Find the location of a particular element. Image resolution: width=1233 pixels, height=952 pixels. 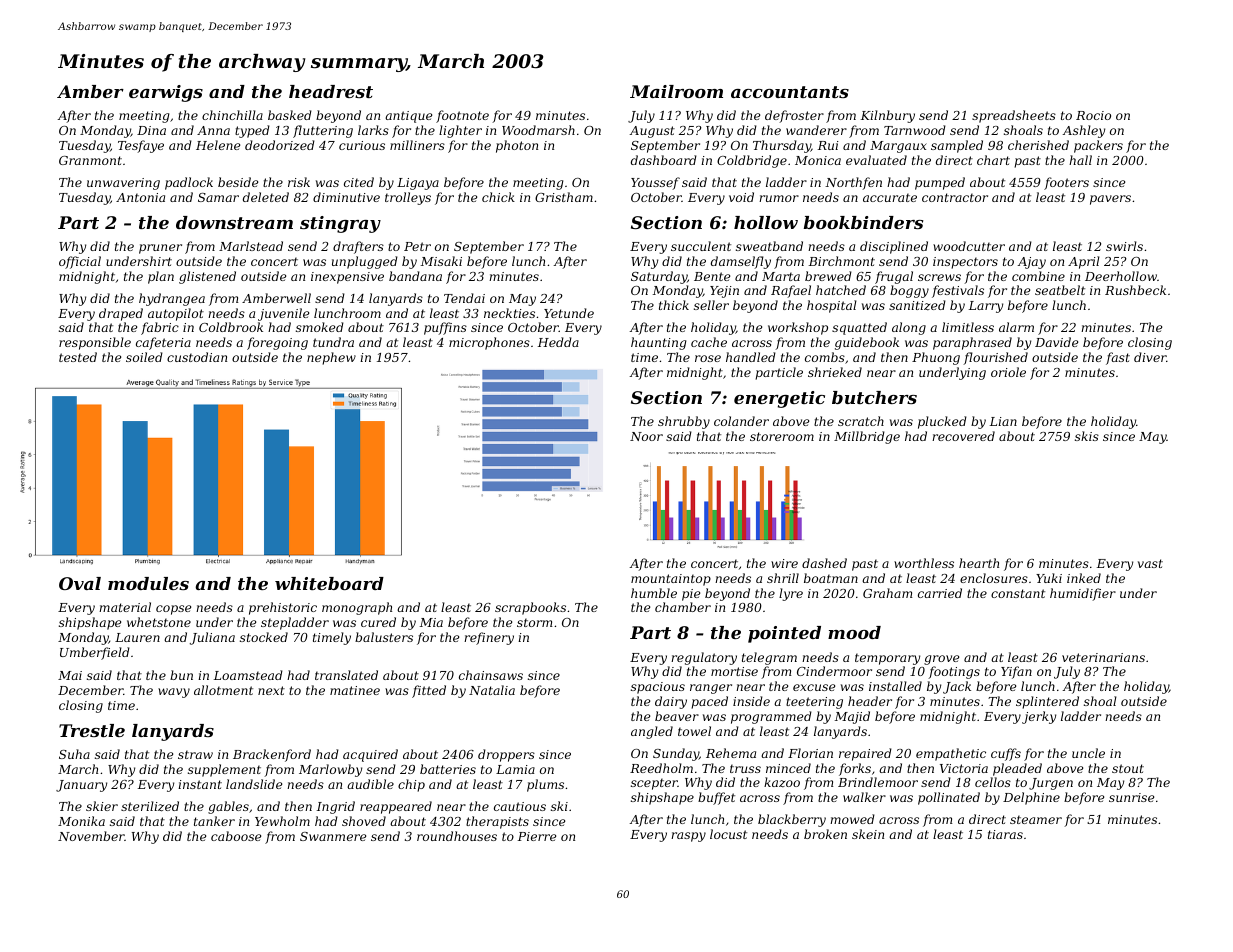

Oval is located at coordinates (80, 583).
